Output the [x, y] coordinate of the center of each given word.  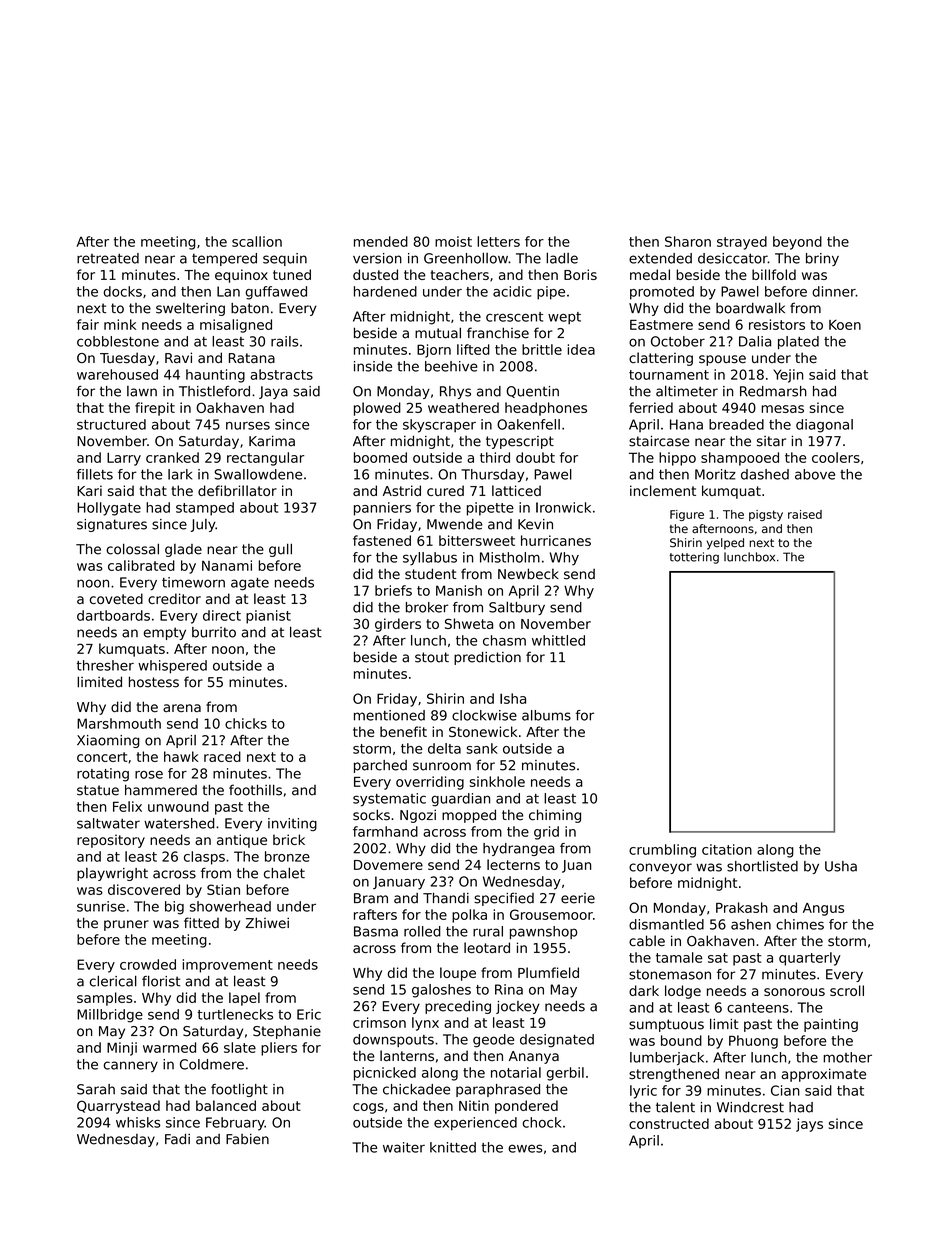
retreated [108, 258]
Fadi [177, 1139]
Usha [841, 866]
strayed [742, 243]
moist [453, 241]
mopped [469, 816]
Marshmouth [119, 723]
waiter [404, 1147]
